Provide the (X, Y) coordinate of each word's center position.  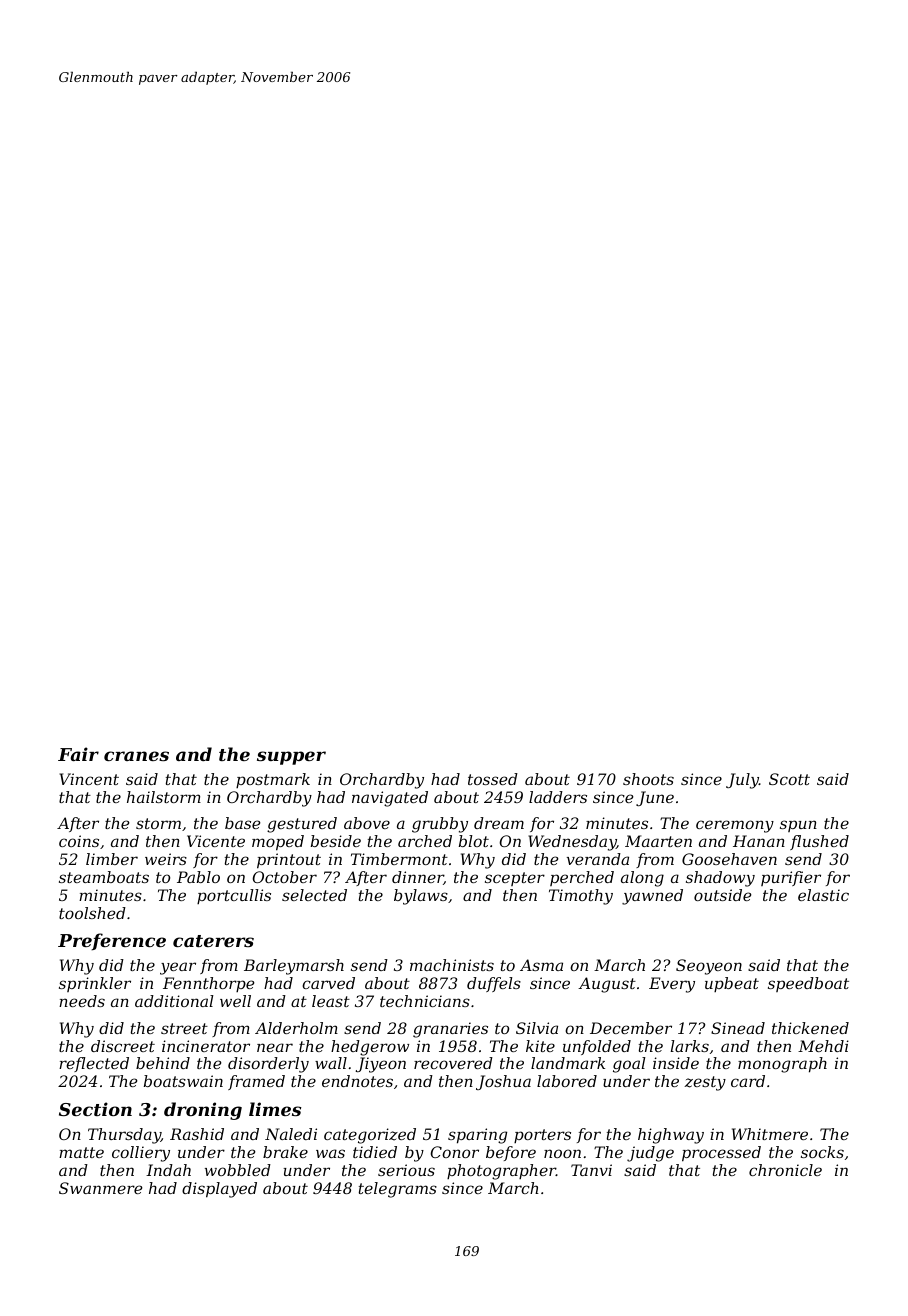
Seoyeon (709, 967)
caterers (213, 941)
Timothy (581, 897)
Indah (168, 1170)
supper (291, 758)
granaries (450, 1030)
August (607, 985)
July (742, 781)
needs (82, 1001)
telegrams (398, 1190)
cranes (136, 756)
